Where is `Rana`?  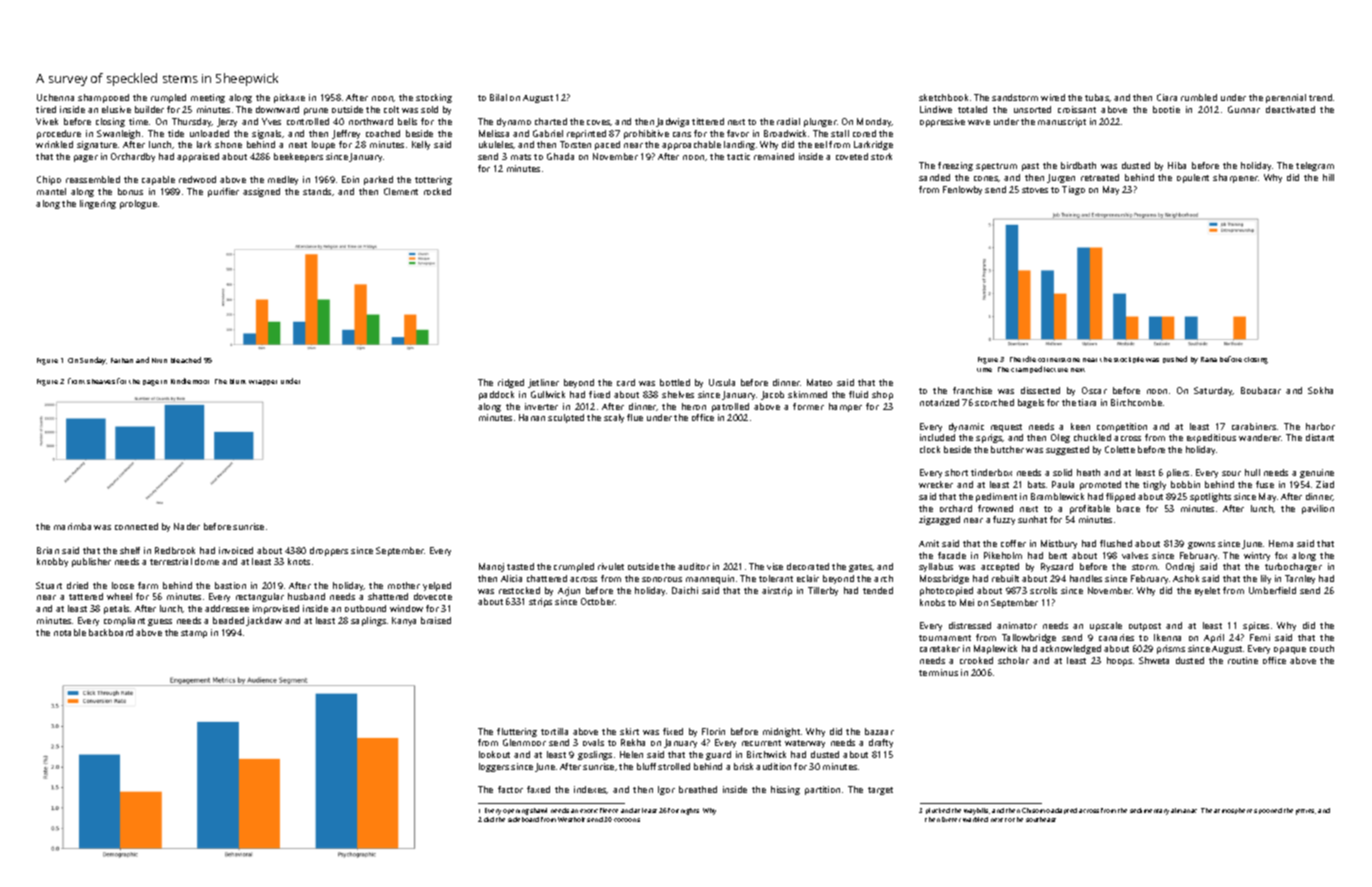 Rana is located at coordinates (1209, 359).
